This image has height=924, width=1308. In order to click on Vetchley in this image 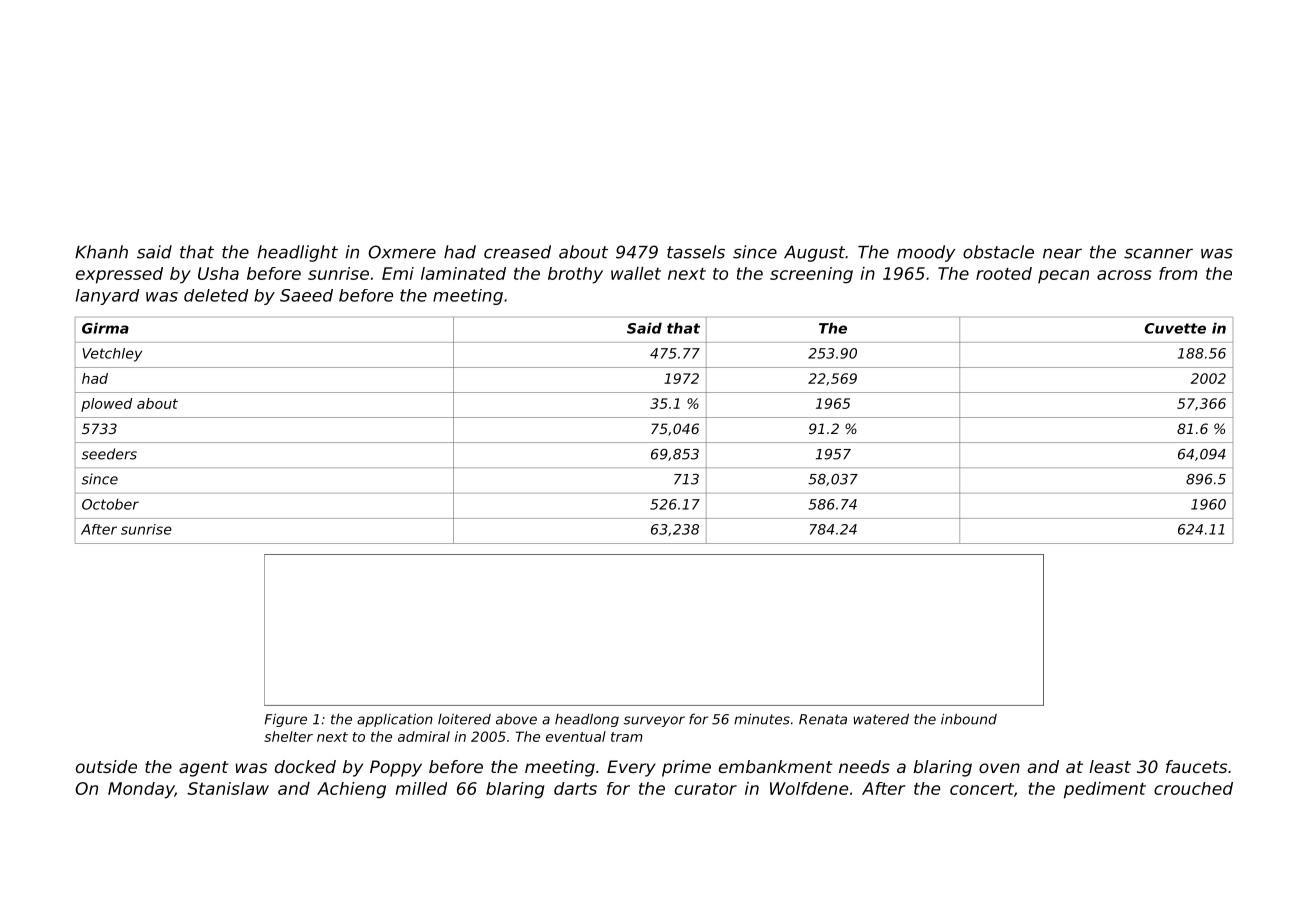, I will do `click(112, 355)`.
